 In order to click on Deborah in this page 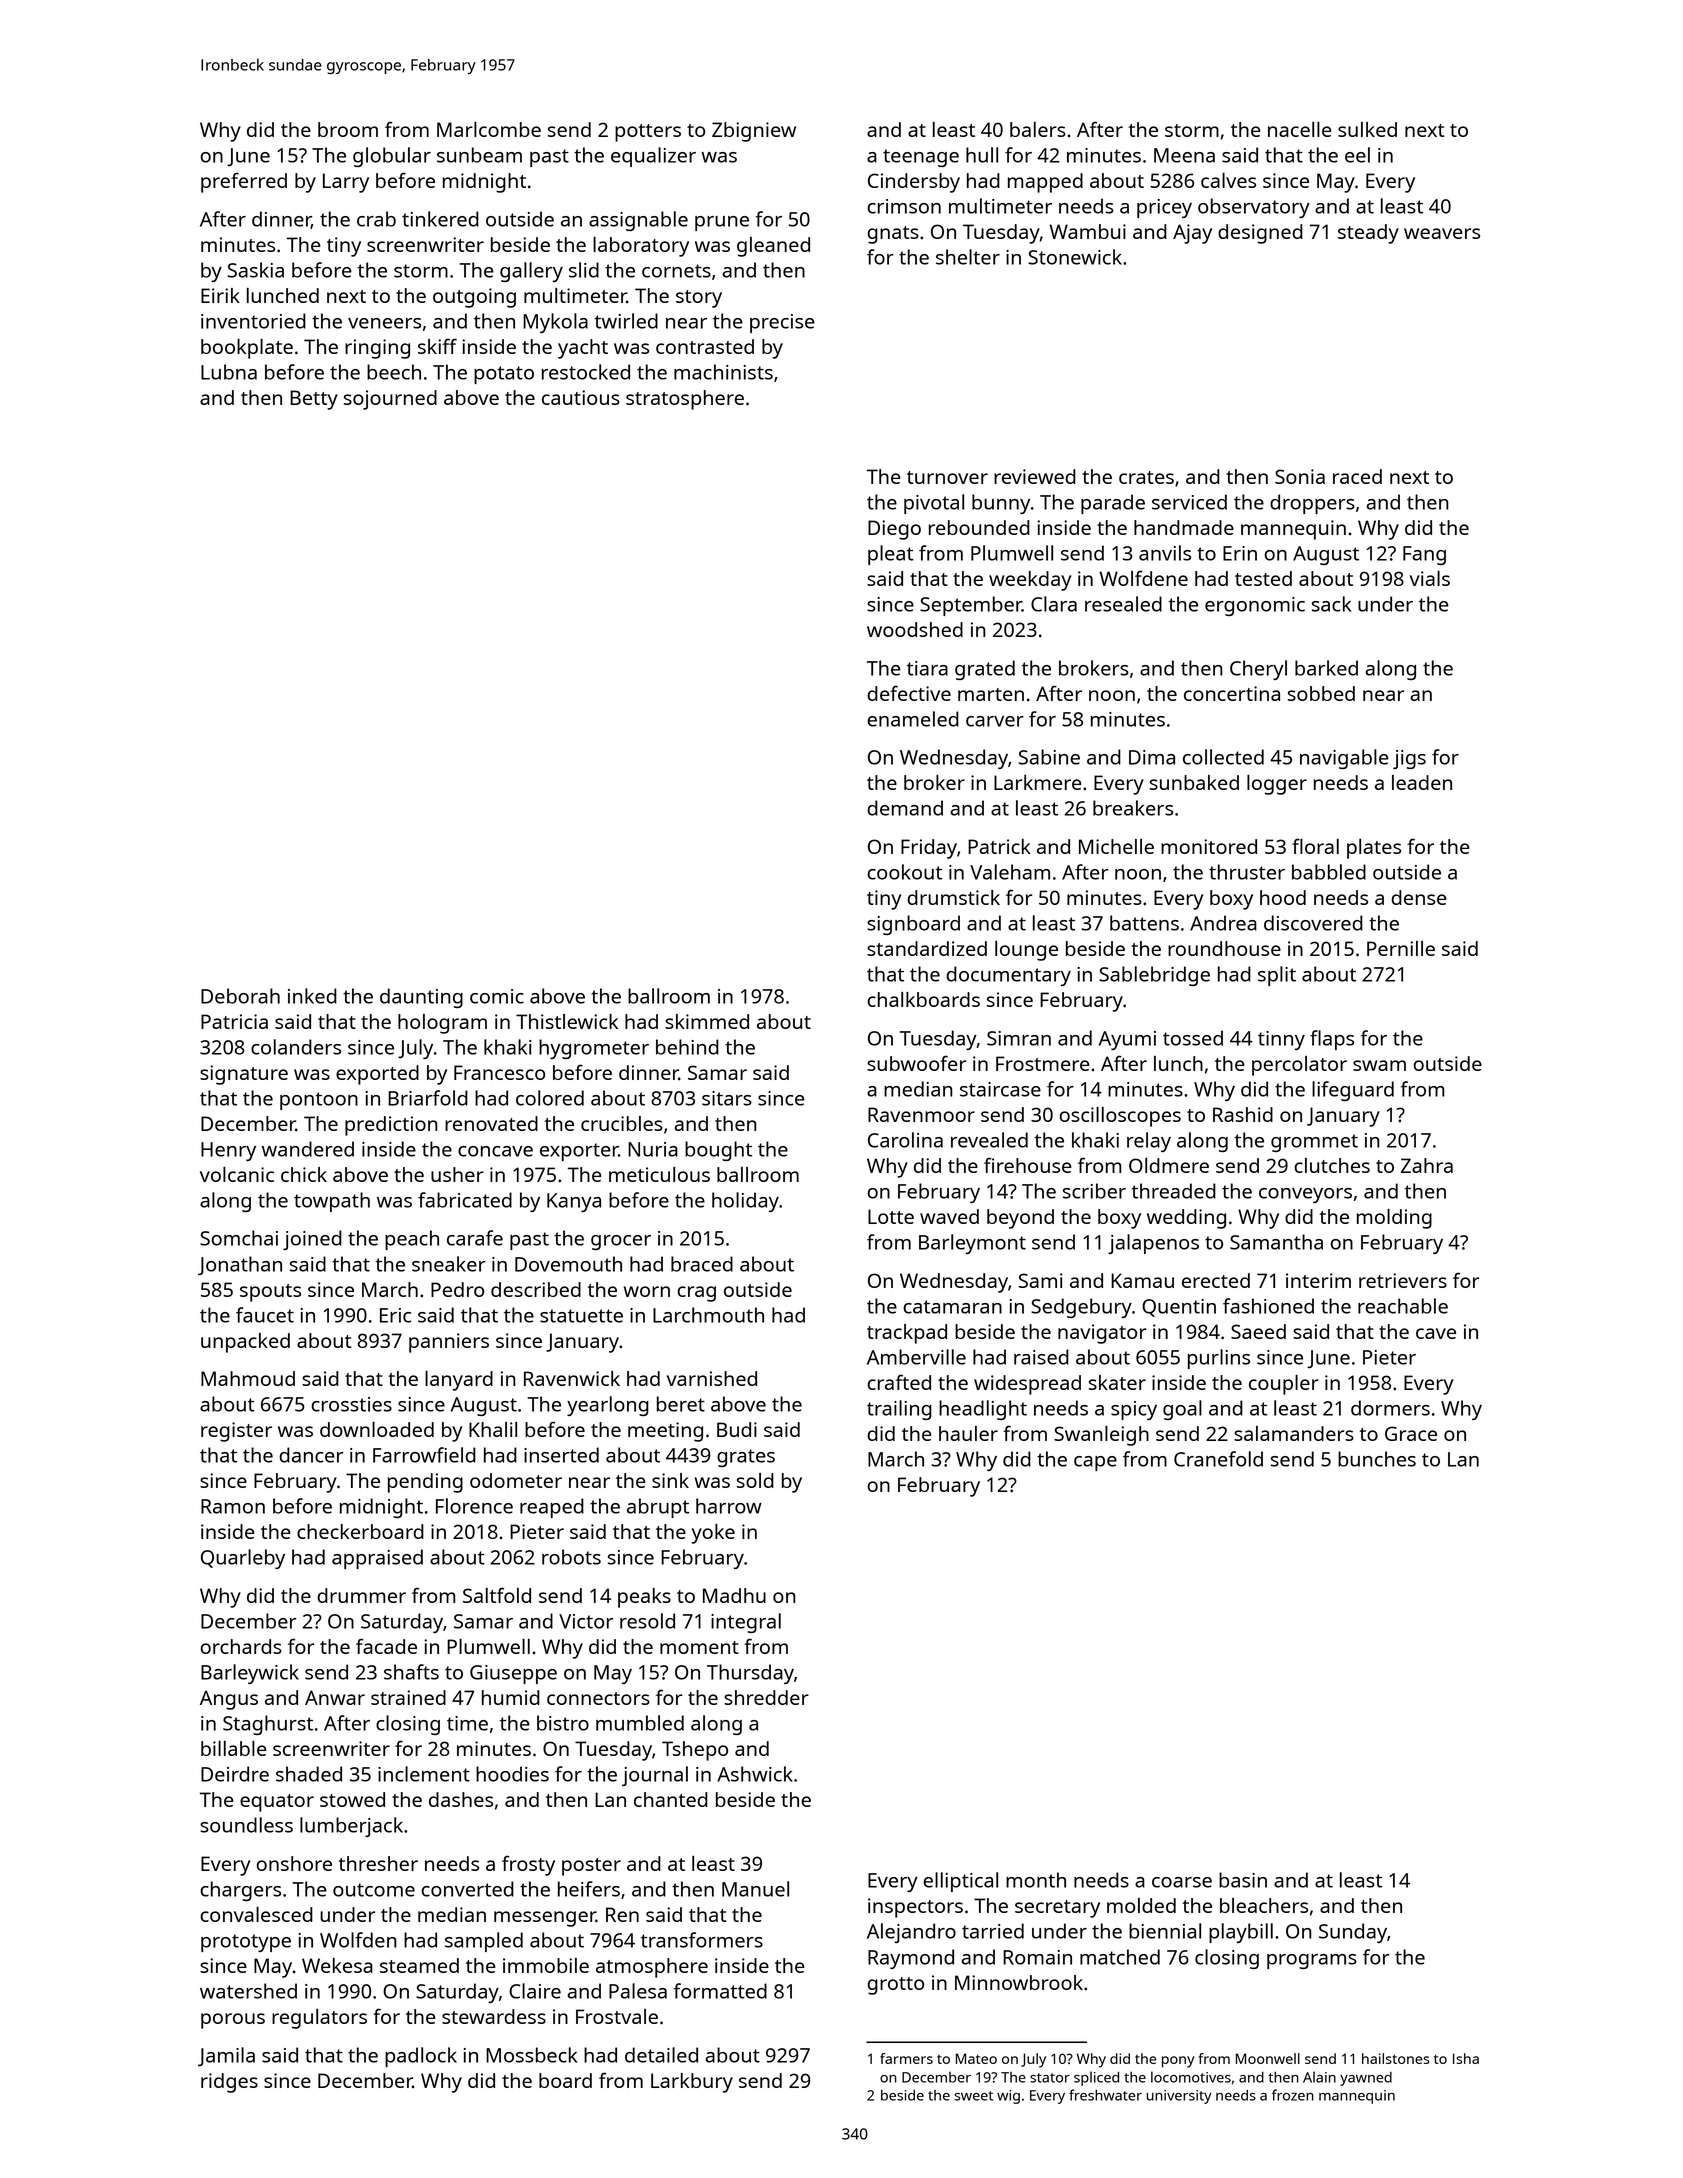, I will do `click(240, 996)`.
